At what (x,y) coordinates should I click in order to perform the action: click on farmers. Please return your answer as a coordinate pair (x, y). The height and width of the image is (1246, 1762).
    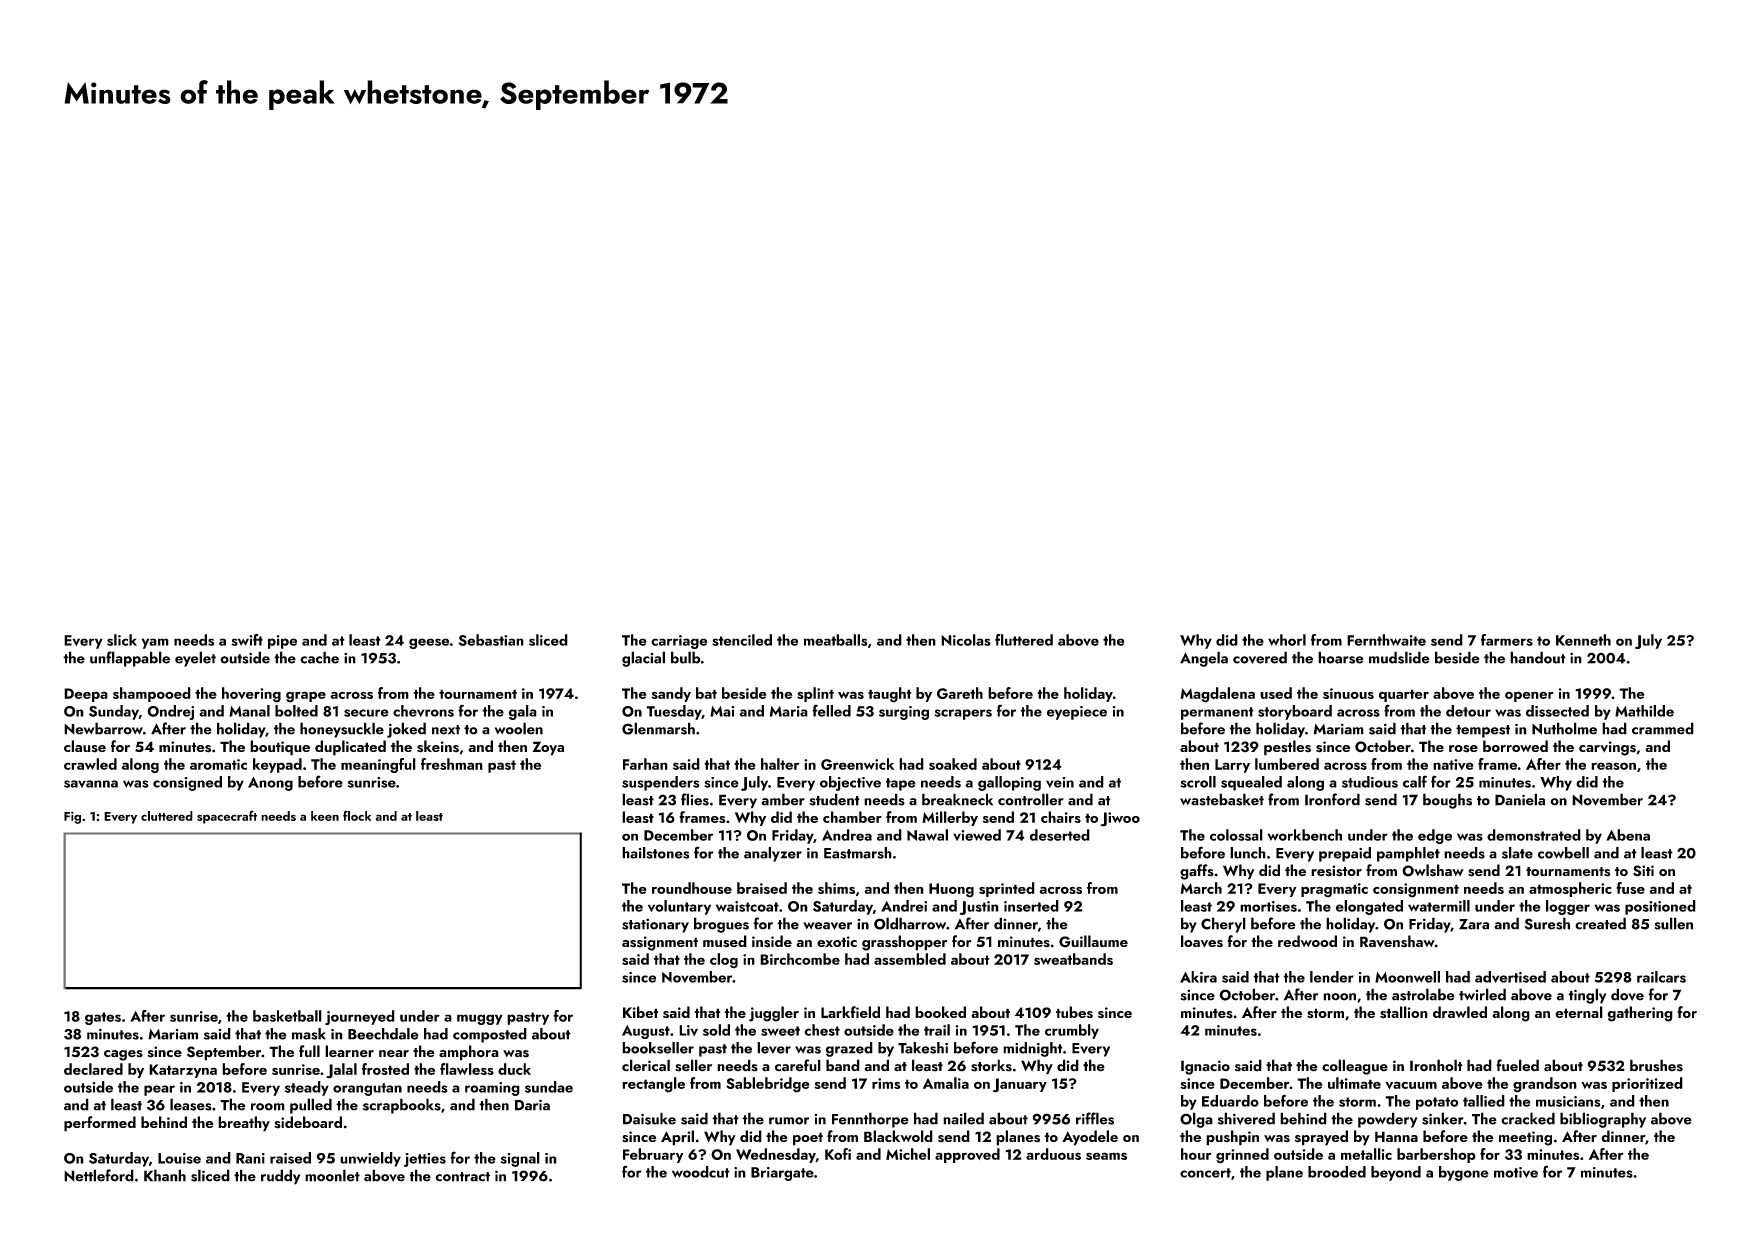
    Looking at the image, I should click on (1507, 640).
